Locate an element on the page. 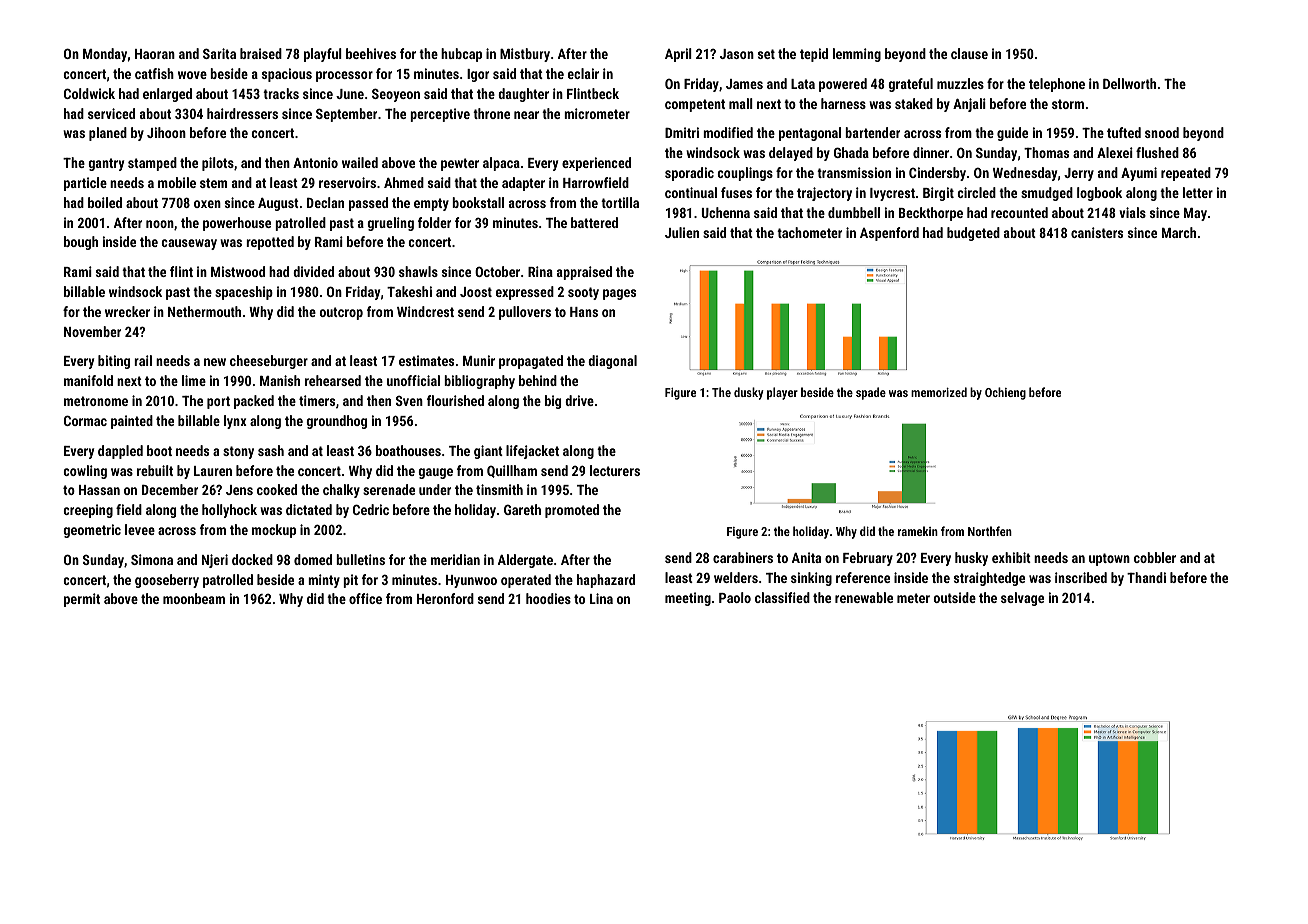  beehives is located at coordinates (371, 53).
